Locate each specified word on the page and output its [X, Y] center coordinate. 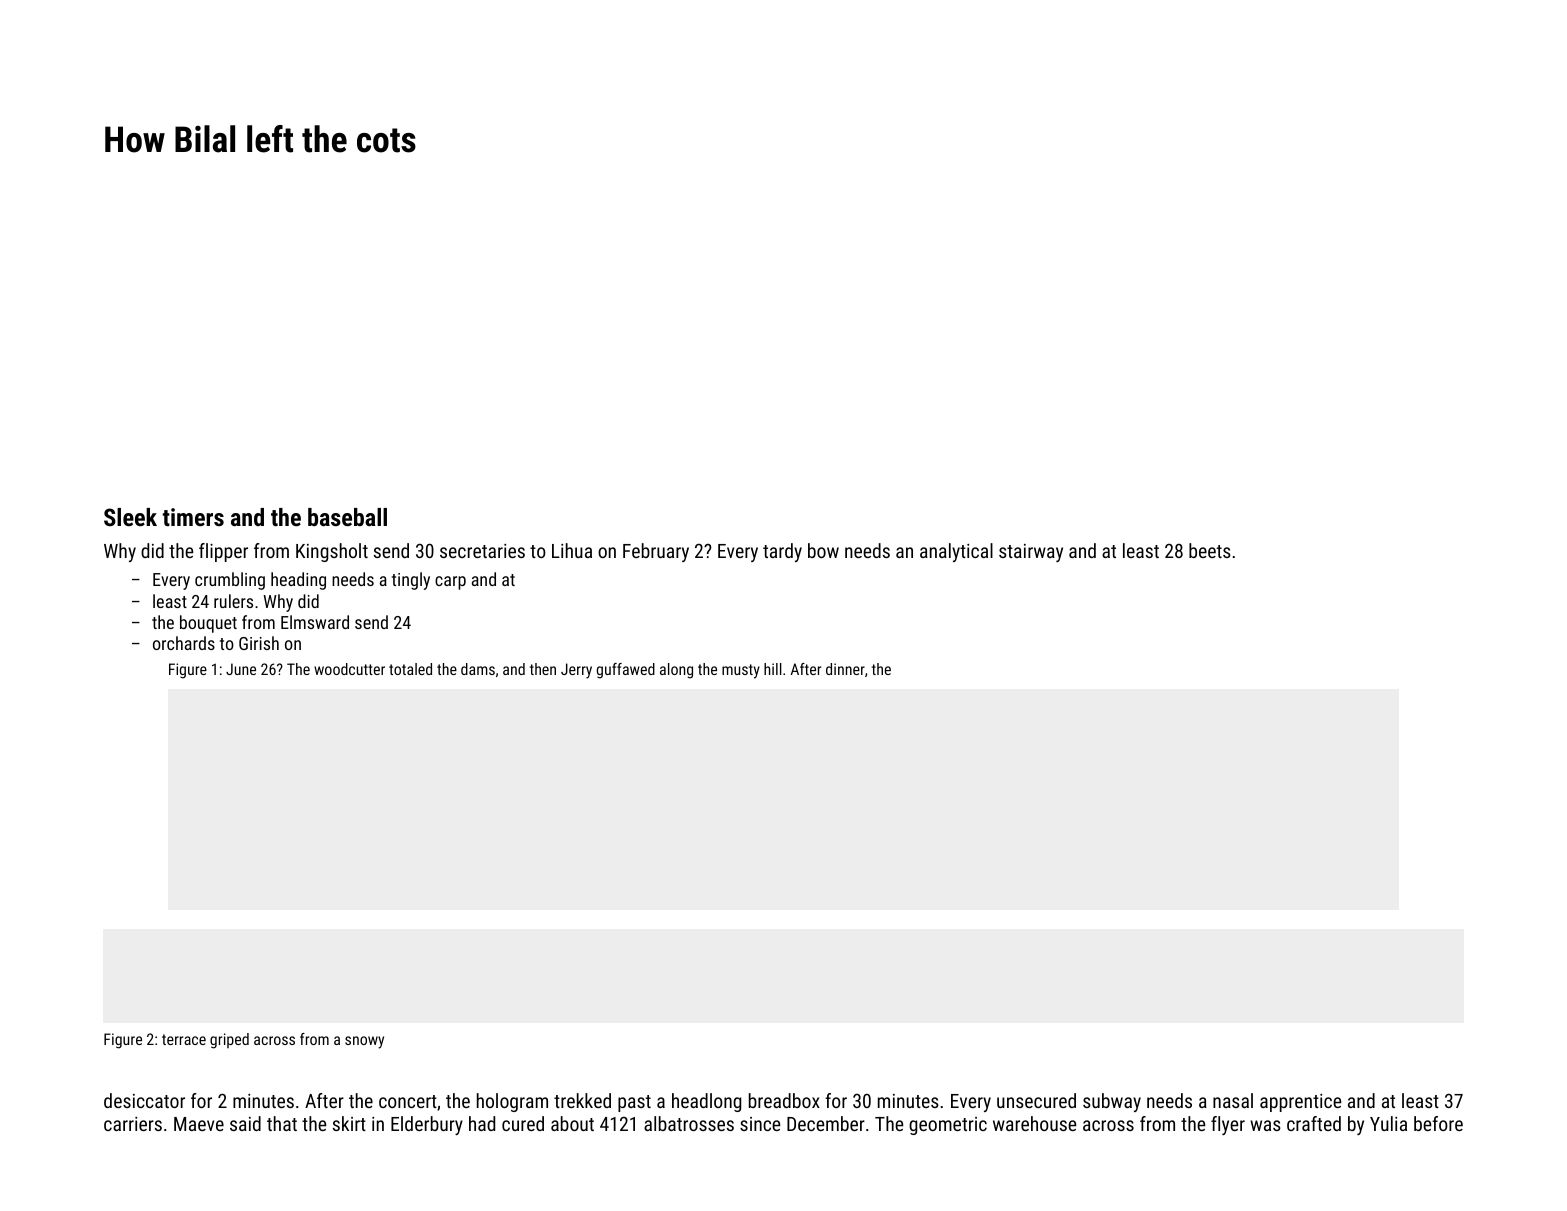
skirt [349, 1123]
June [241, 669]
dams [478, 669]
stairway [1031, 553]
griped [229, 1041]
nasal [1233, 1100]
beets [1210, 550]
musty [741, 671]
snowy [364, 1042]
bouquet [208, 624]
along [676, 671]
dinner [845, 669]
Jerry [576, 671]
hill [773, 669]
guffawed [626, 671]
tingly [411, 581]
